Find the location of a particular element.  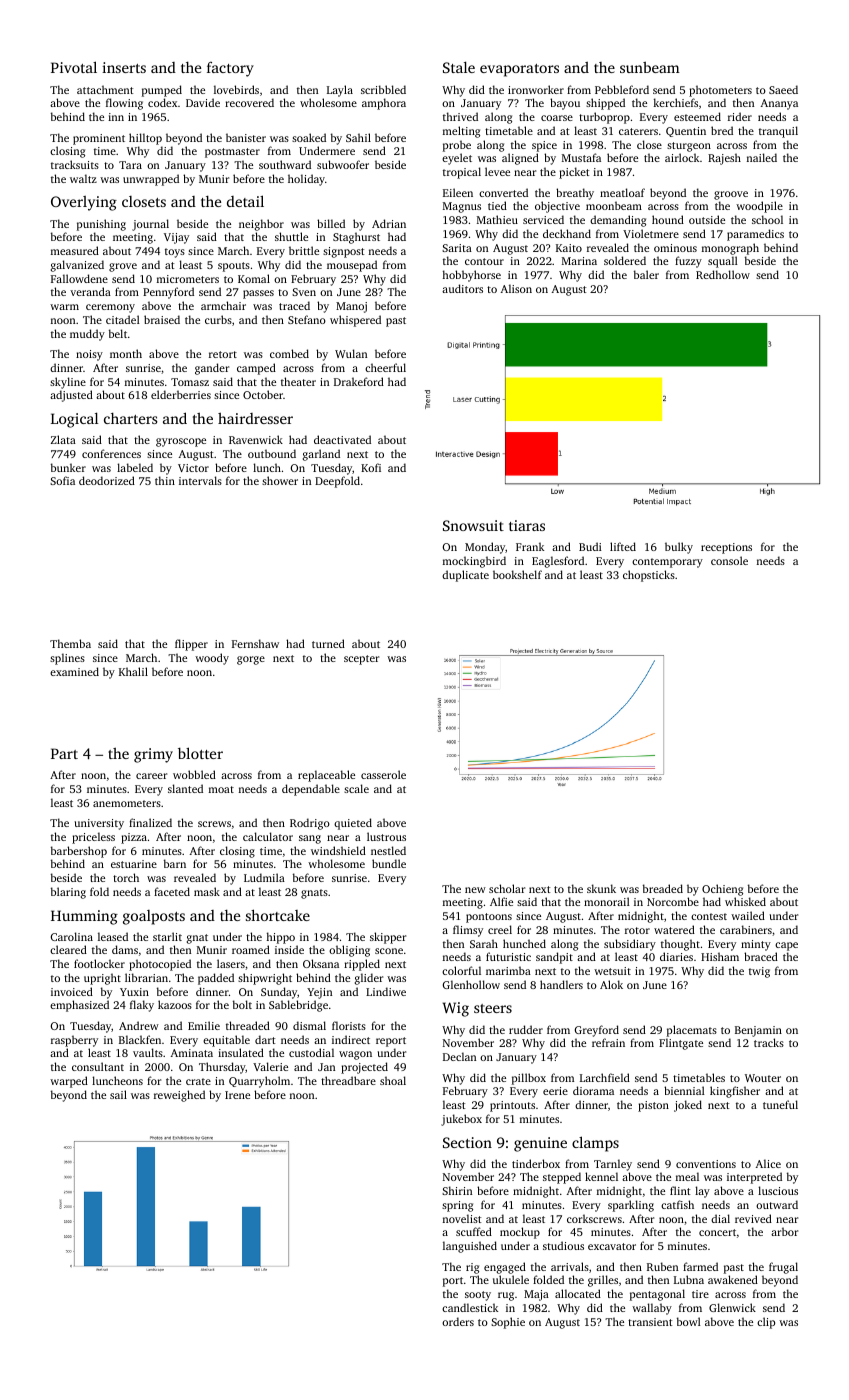

factory is located at coordinates (230, 69).
